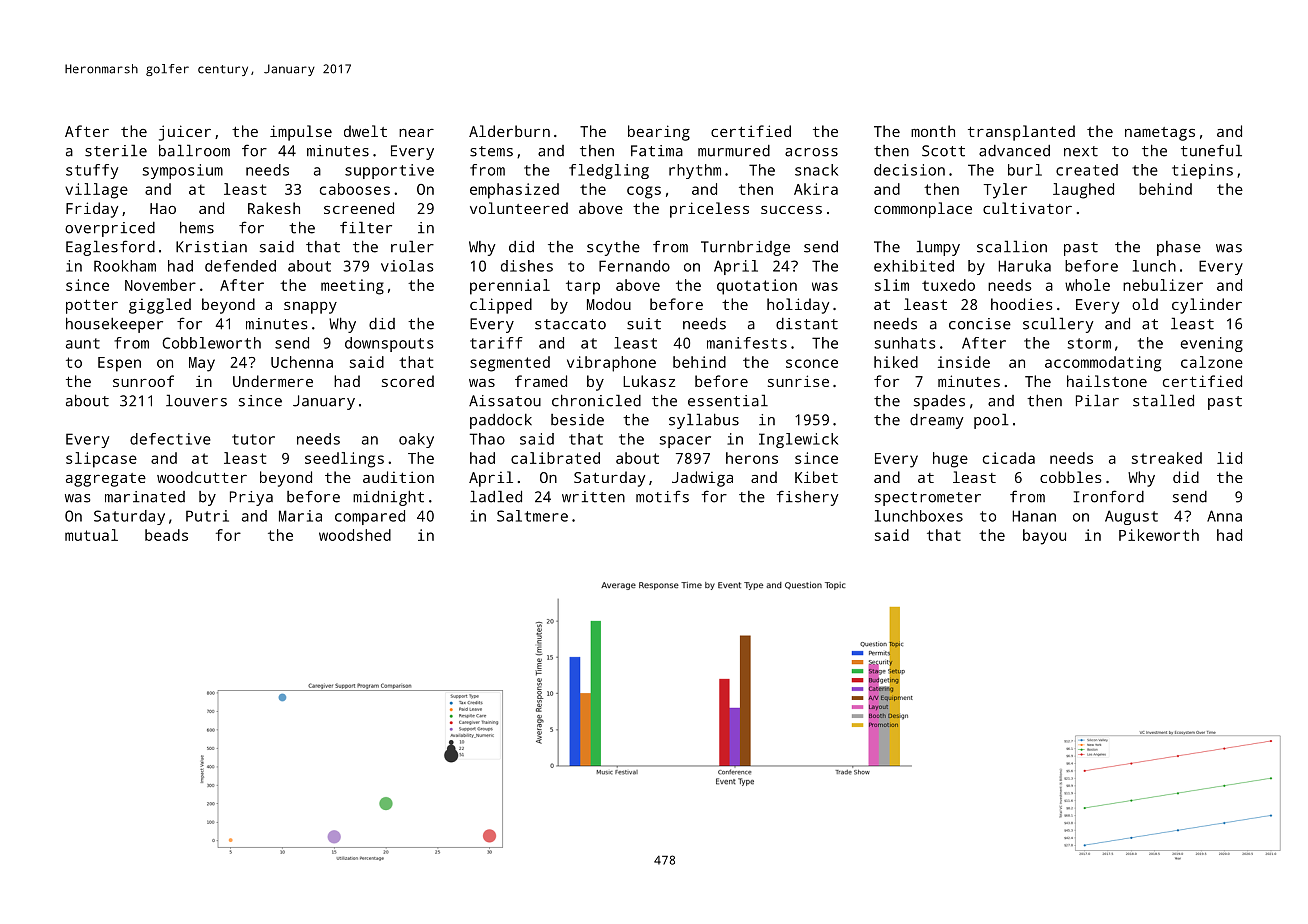 The width and height of the document is (1308, 924). What do you see at coordinates (166, 535) in the document?
I see `beads` at bounding box center [166, 535].
